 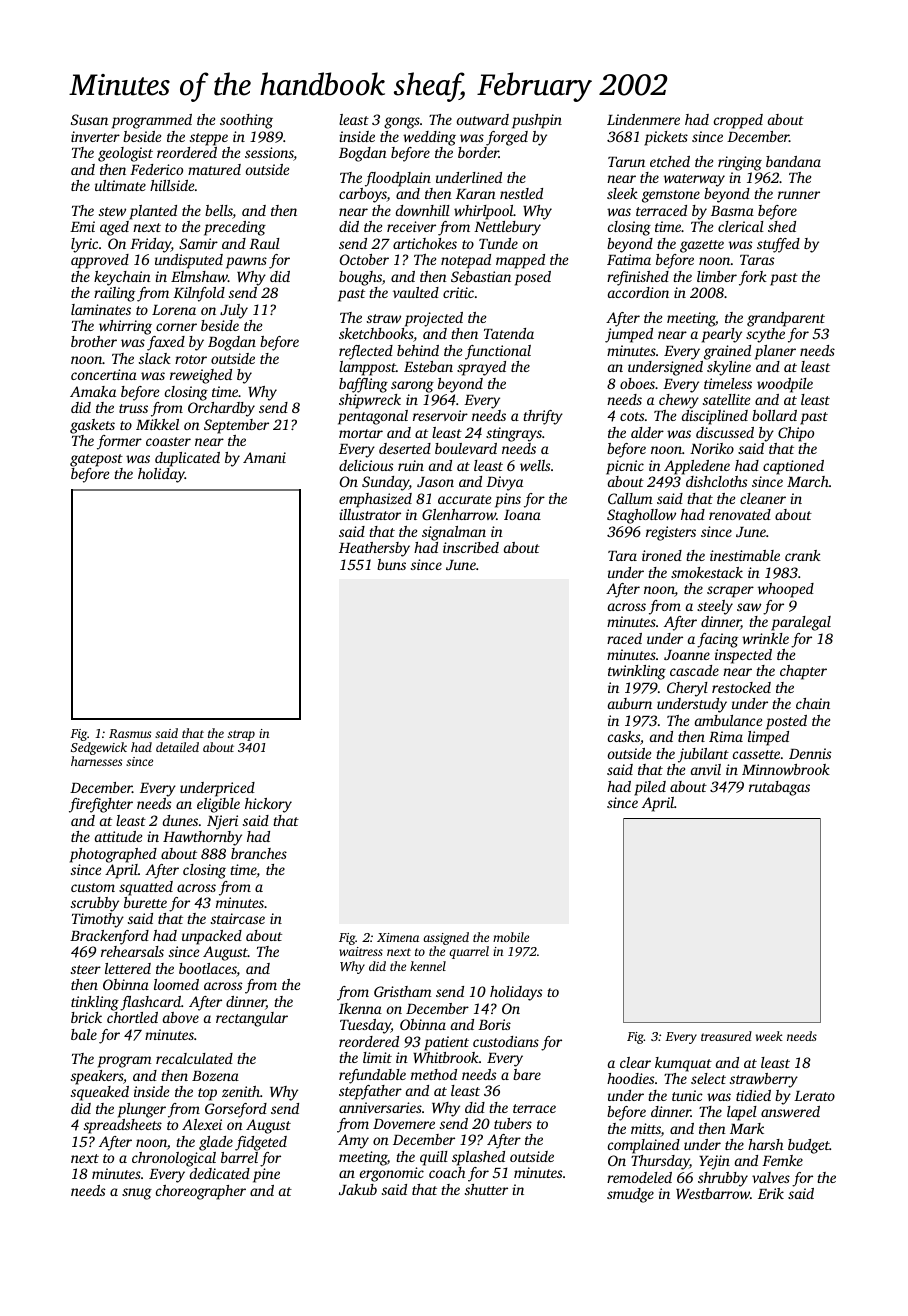 I want to click on sleek, so click(x=622, y=193).
